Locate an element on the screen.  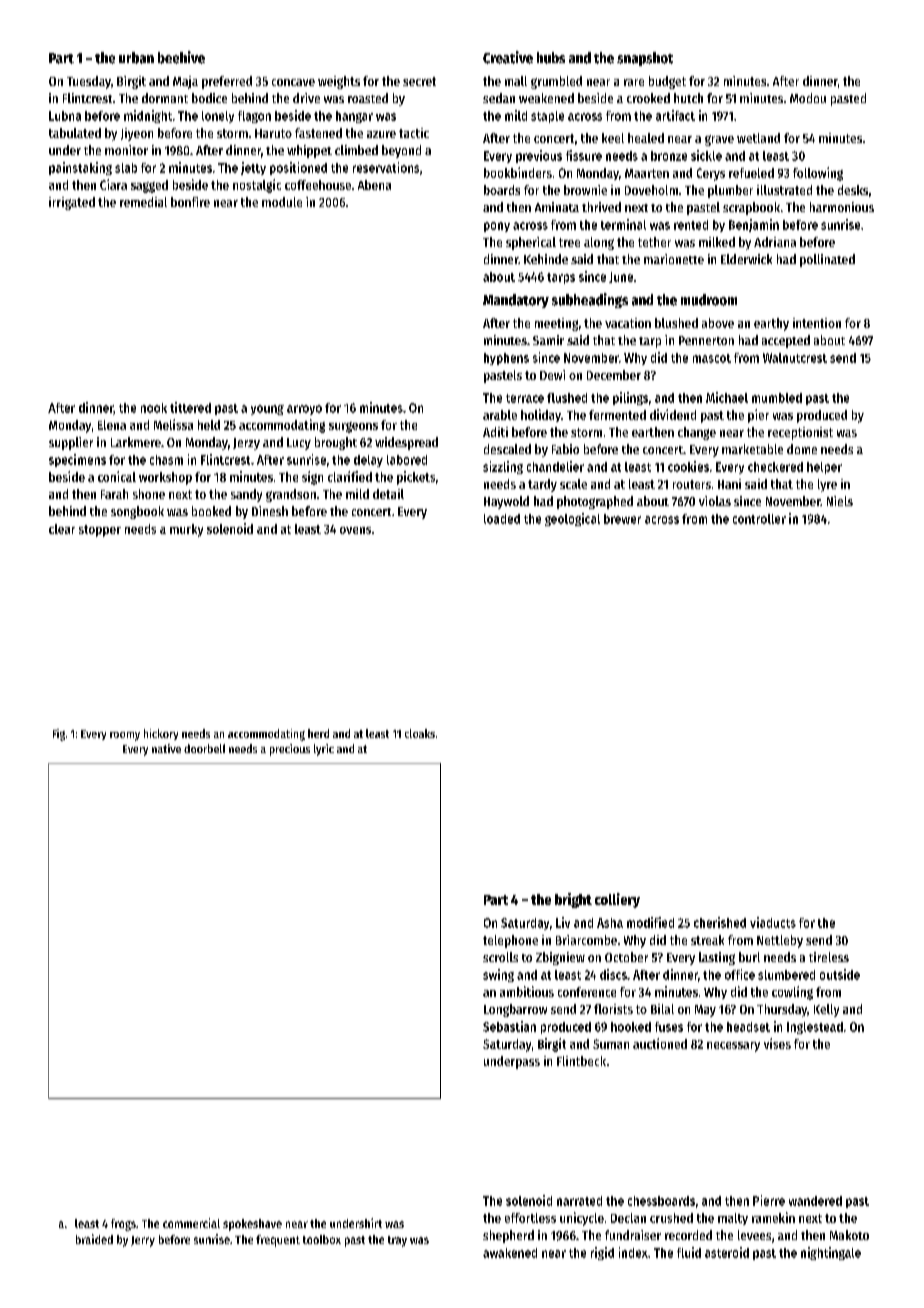
bonfire is located at coordinates (190, 202).
